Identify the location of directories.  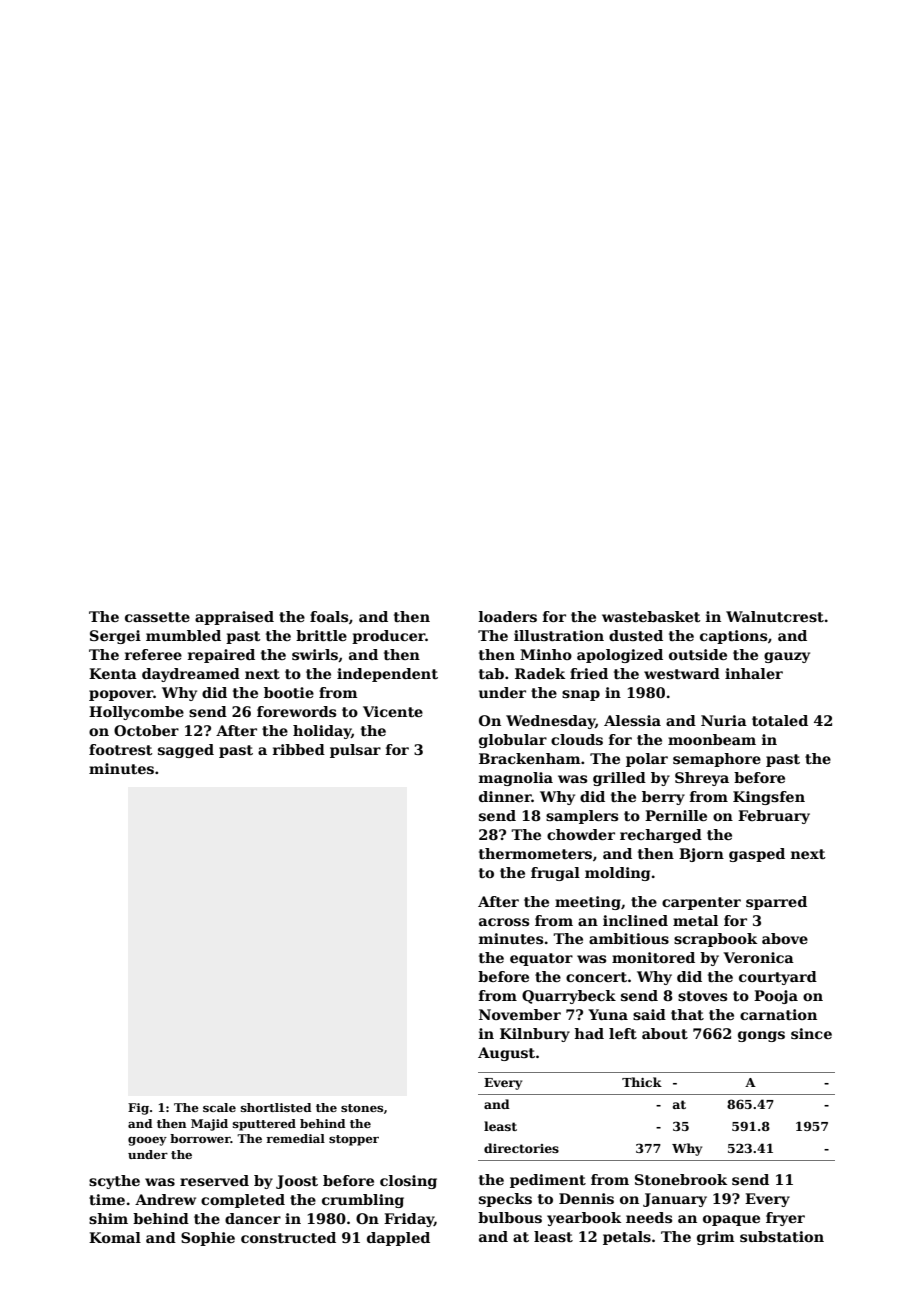
(521, 1148).
